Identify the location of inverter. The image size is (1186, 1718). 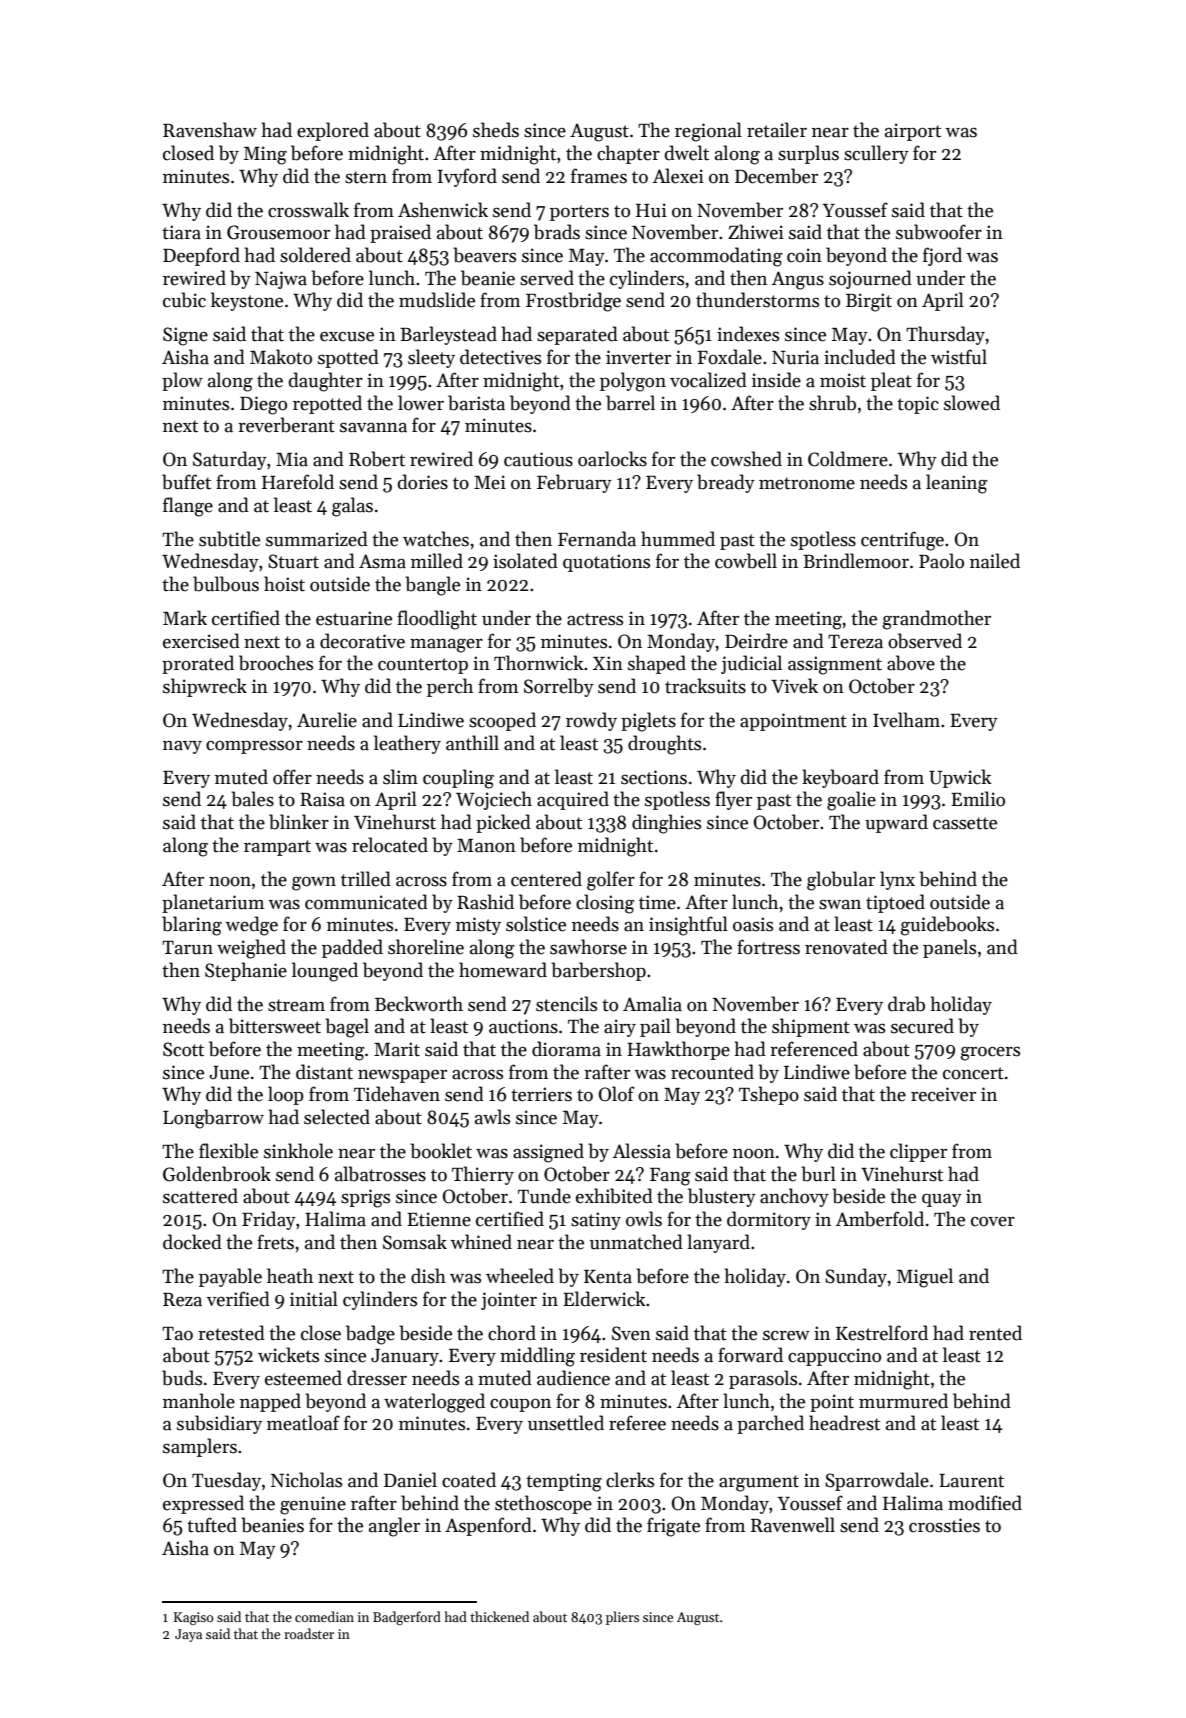
(638, 357).
